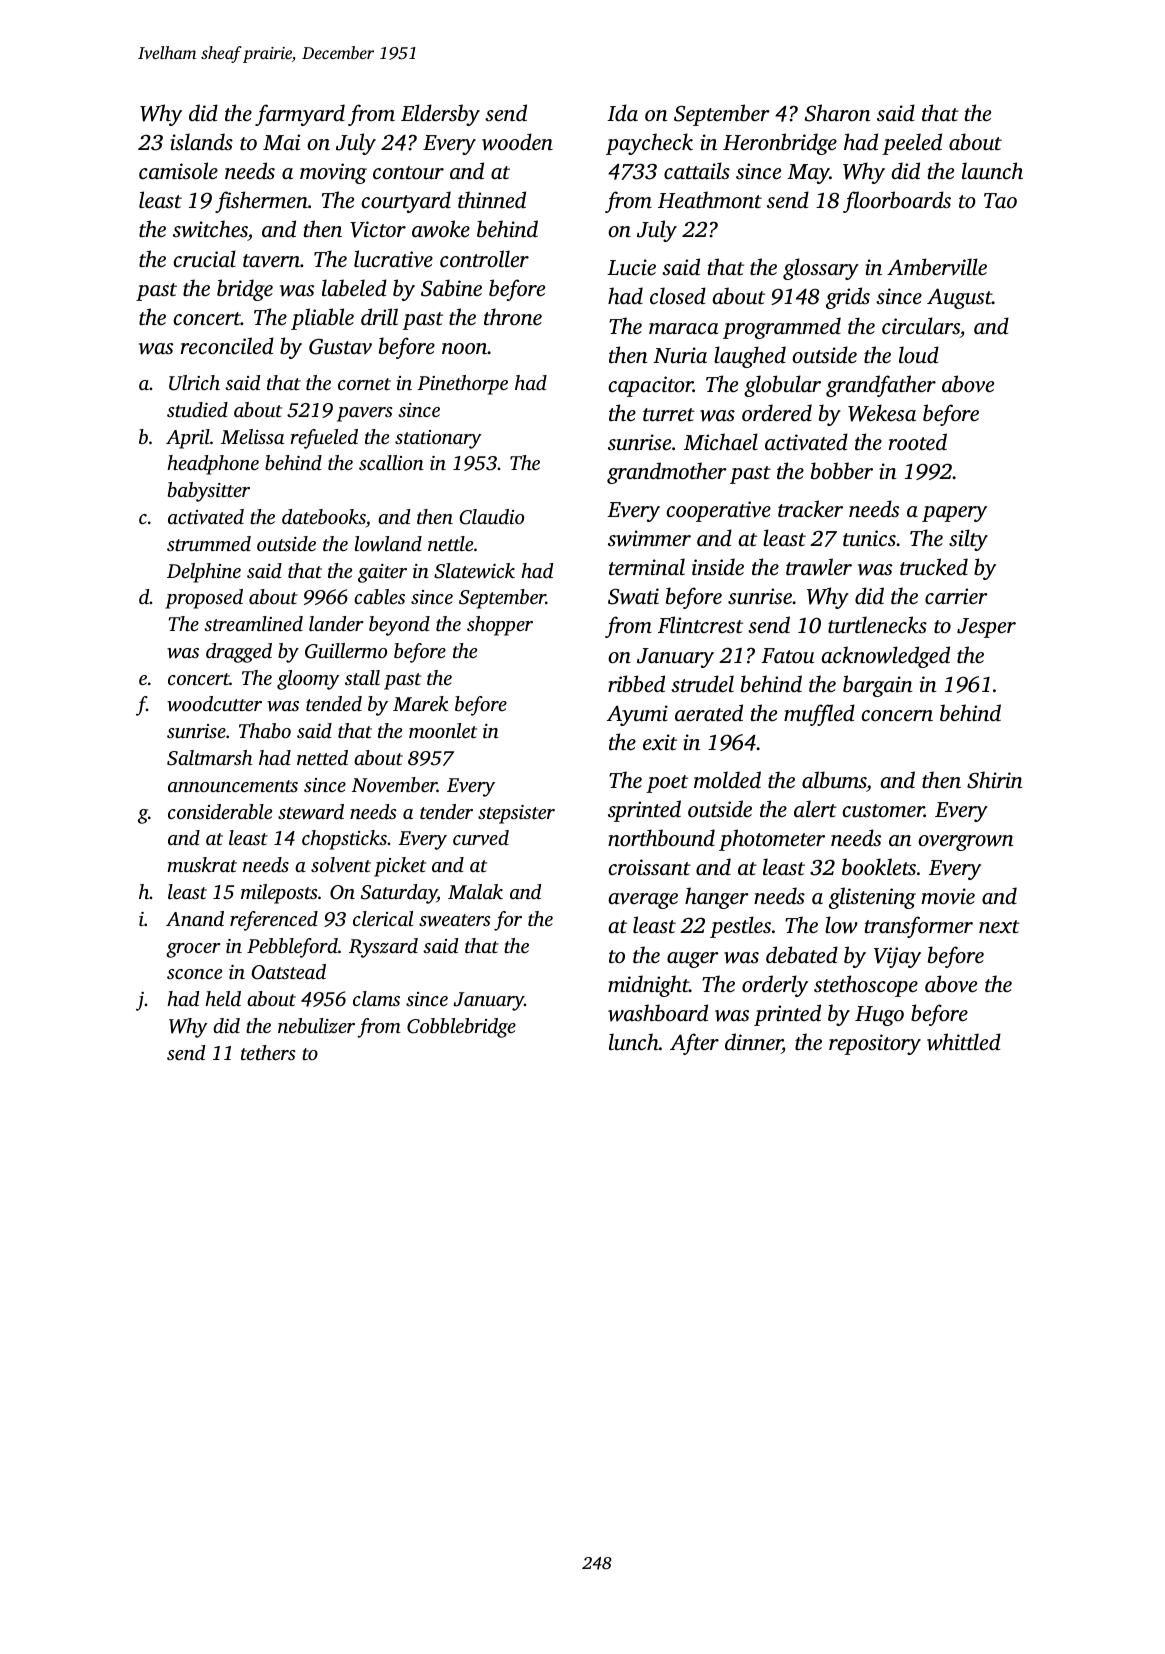  Describe the element at coordinates (440, 115) in the screenshot. I see `Eldersby` at that location.
